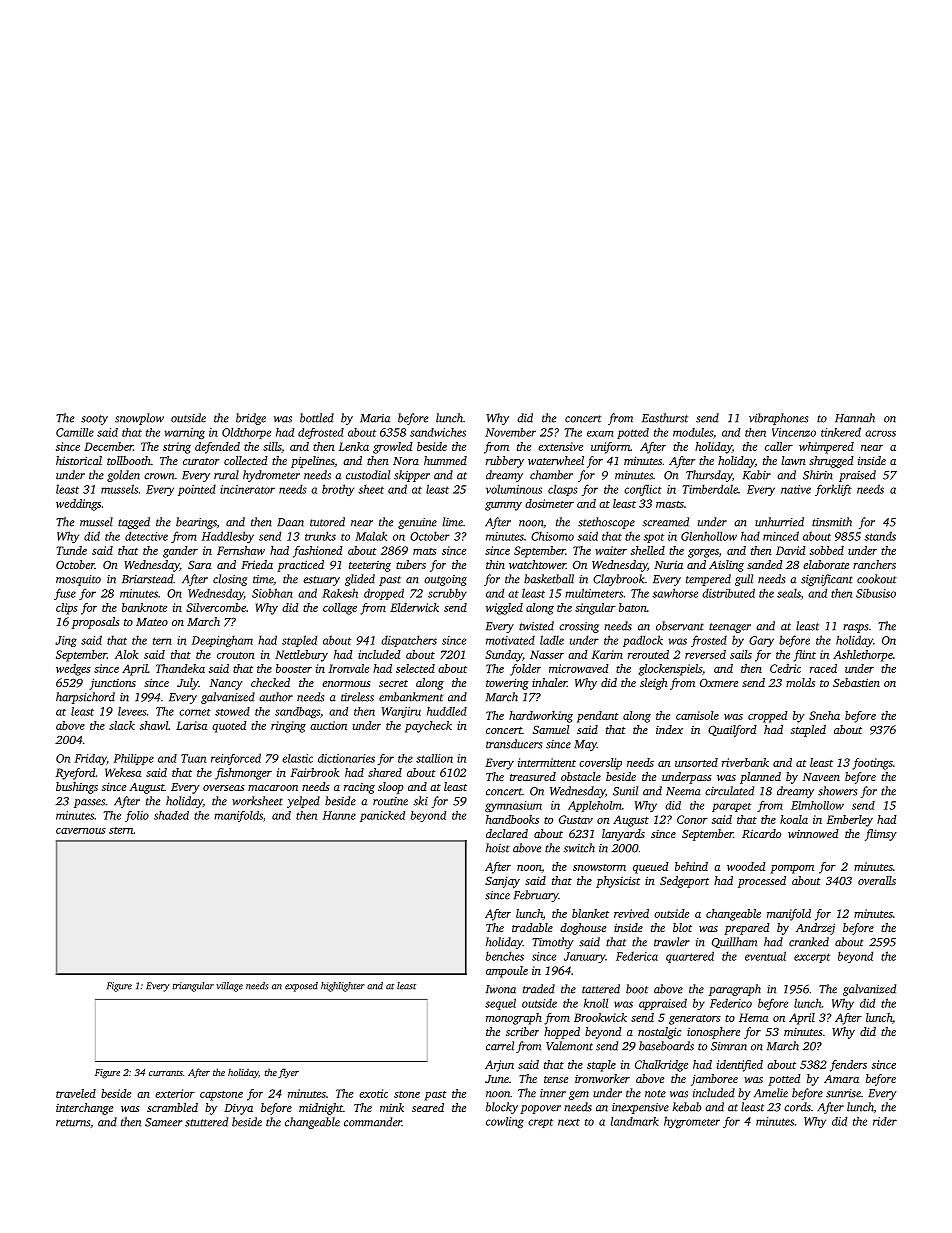 This document has width=952, height=1233. Describe the element at coordinates (339, 815) in the document. I see `Hanne` at that location.
